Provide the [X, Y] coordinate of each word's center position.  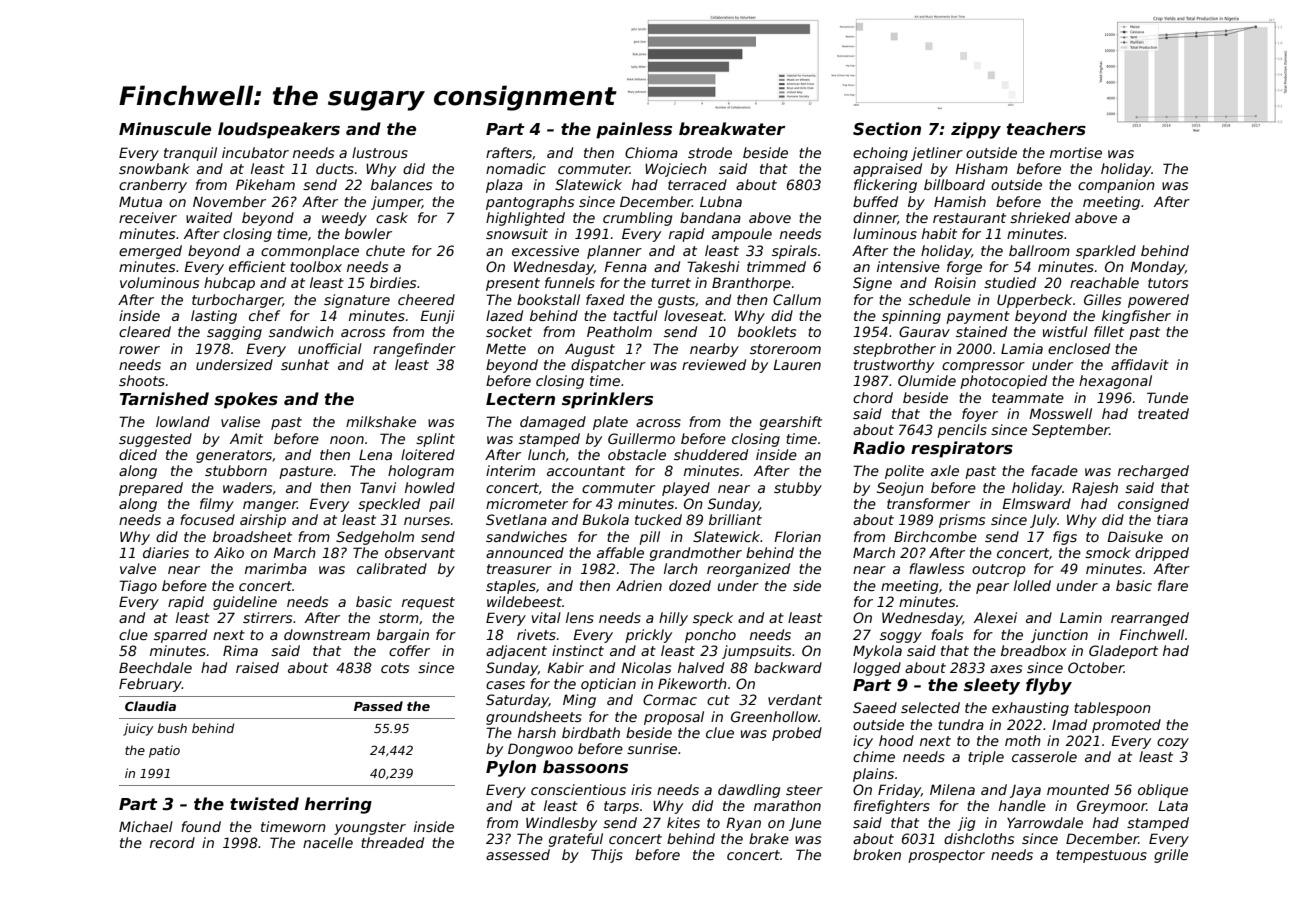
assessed [518, 854]
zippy [976, 130]
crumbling [637, 219]
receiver [148, 217]
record [172, 842]
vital [546, 617]
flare [1173, 585]
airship [263, 521]
